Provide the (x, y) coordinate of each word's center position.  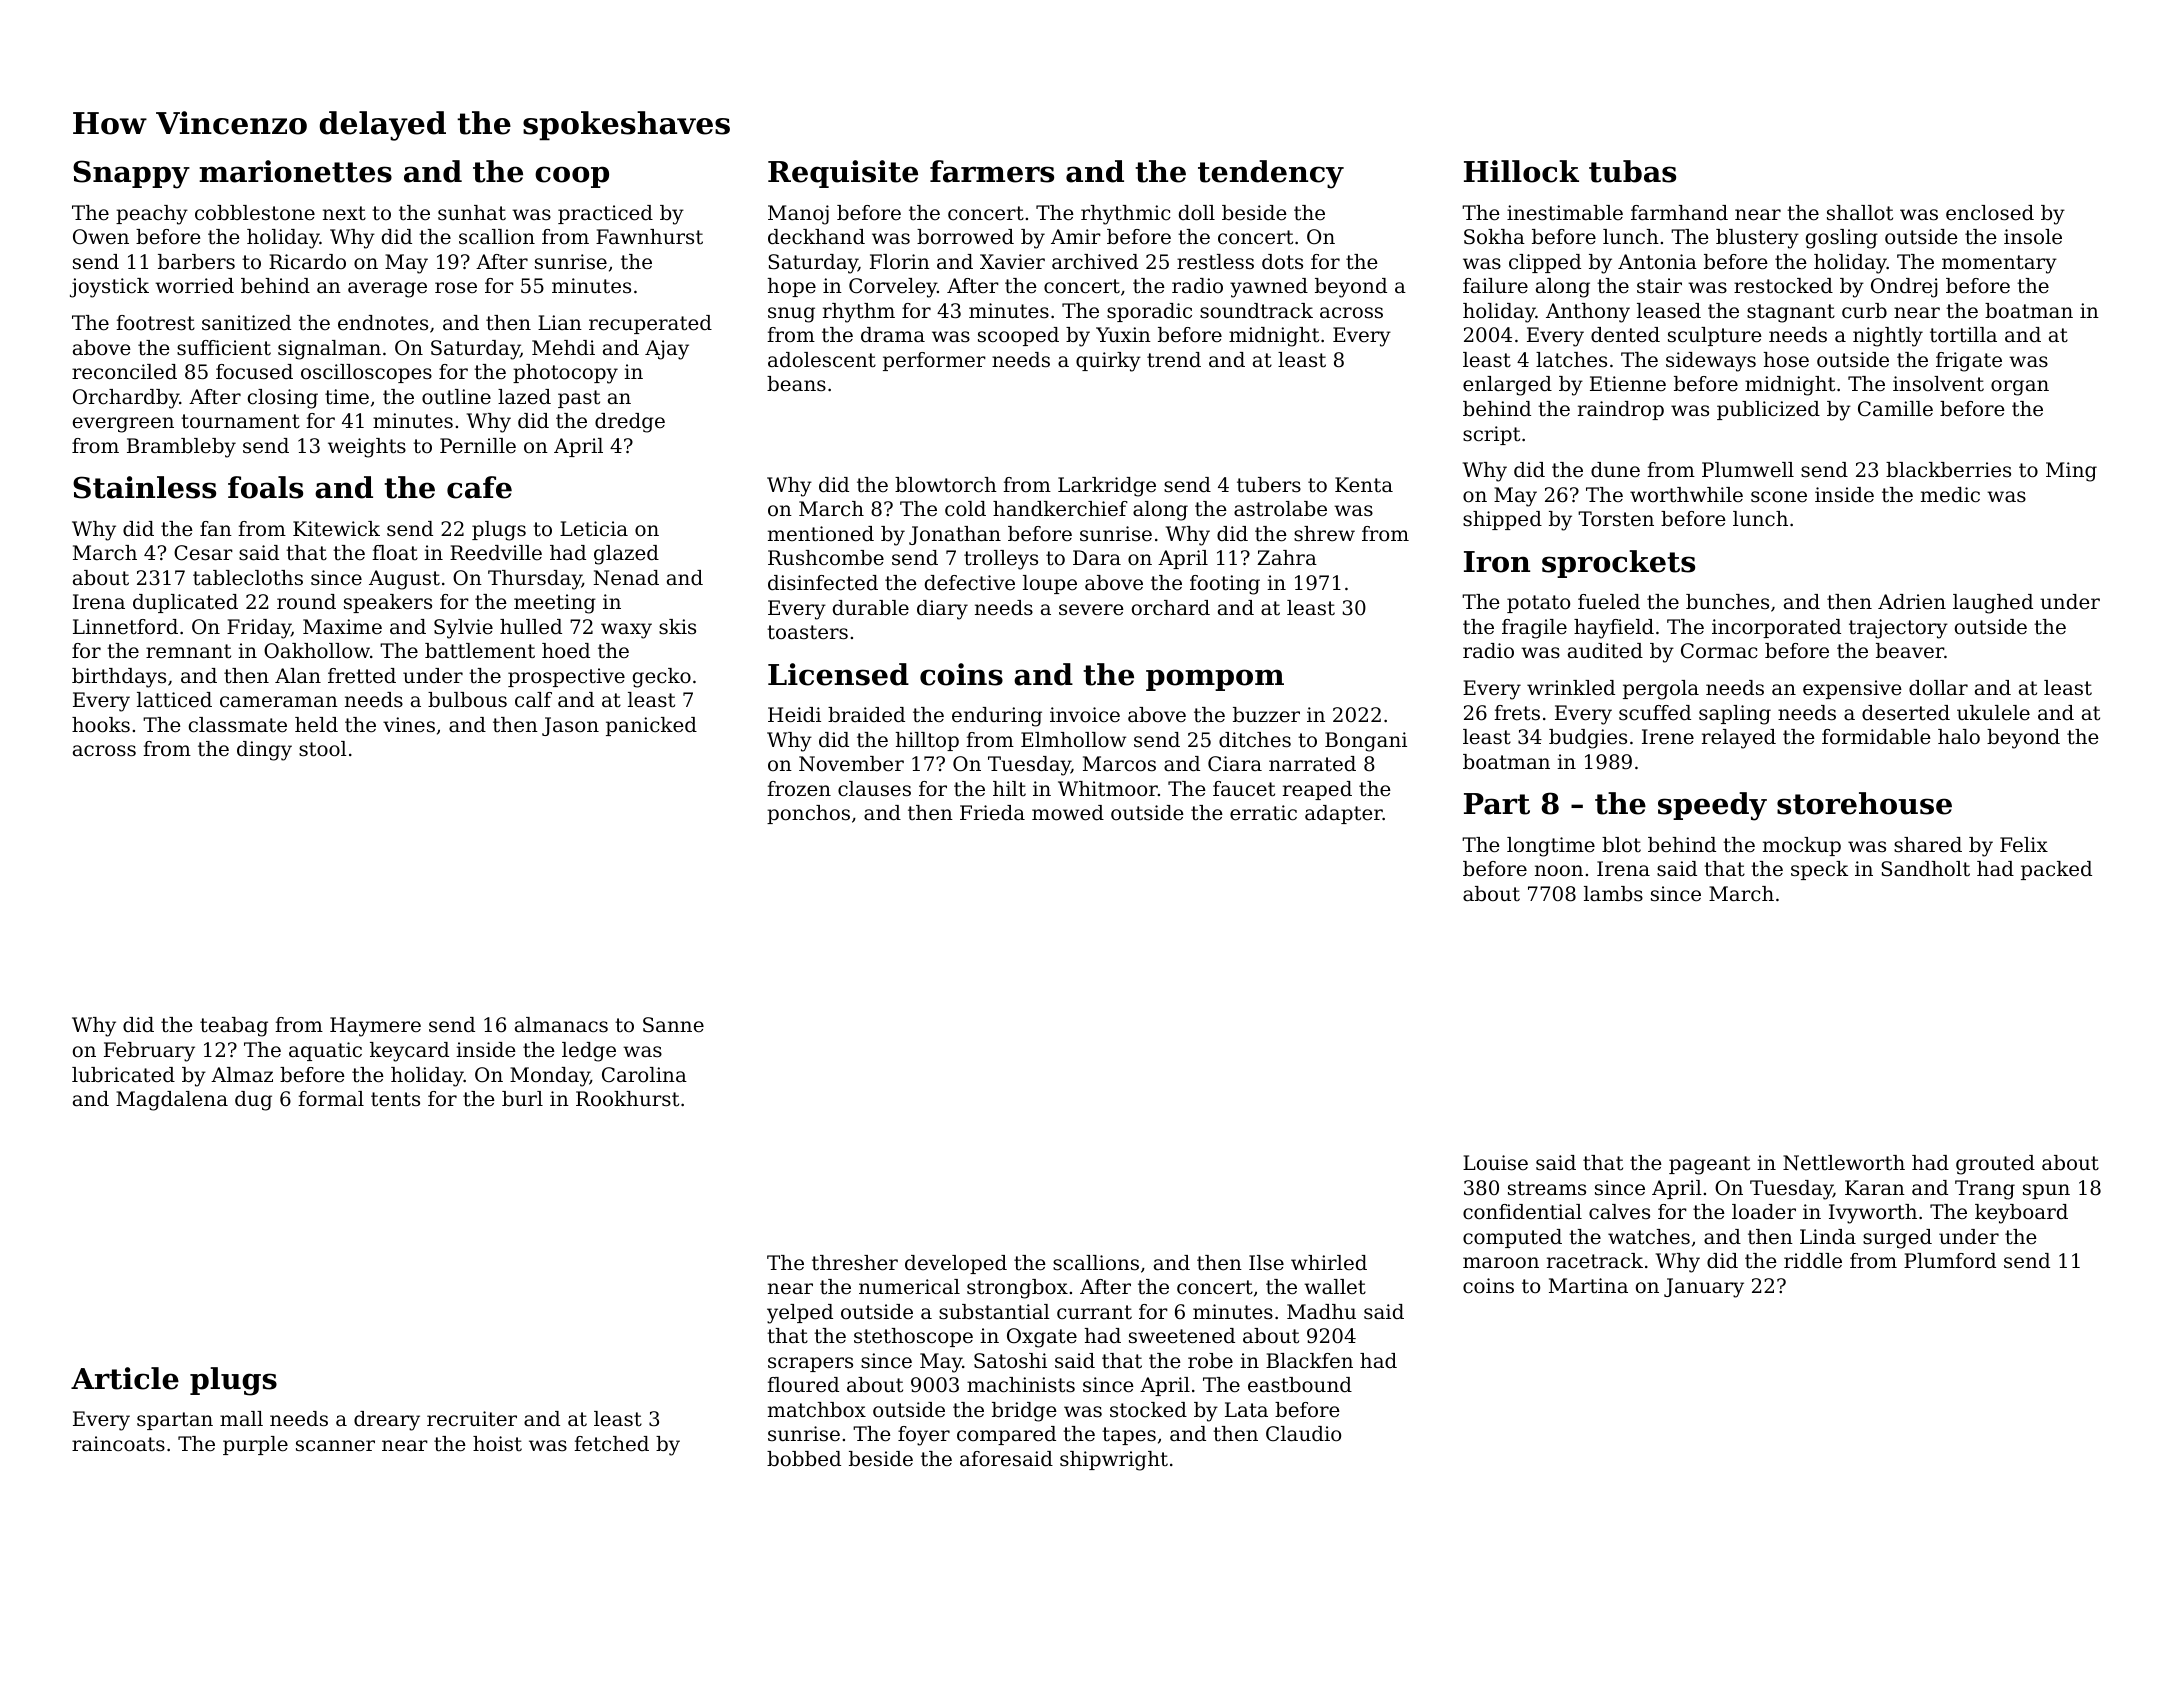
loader (1764, 1212)
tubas (1632, 171)
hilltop (927, 741)
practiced (605, 214)
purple (255, 1445)
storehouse (1864, 803)
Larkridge (1107, 487)
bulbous (467, 700)
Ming (2071, 472)
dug (253, 1101)
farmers (992, 171)
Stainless (144, 487)
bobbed (804, 1459)
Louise (1495, 1163)
